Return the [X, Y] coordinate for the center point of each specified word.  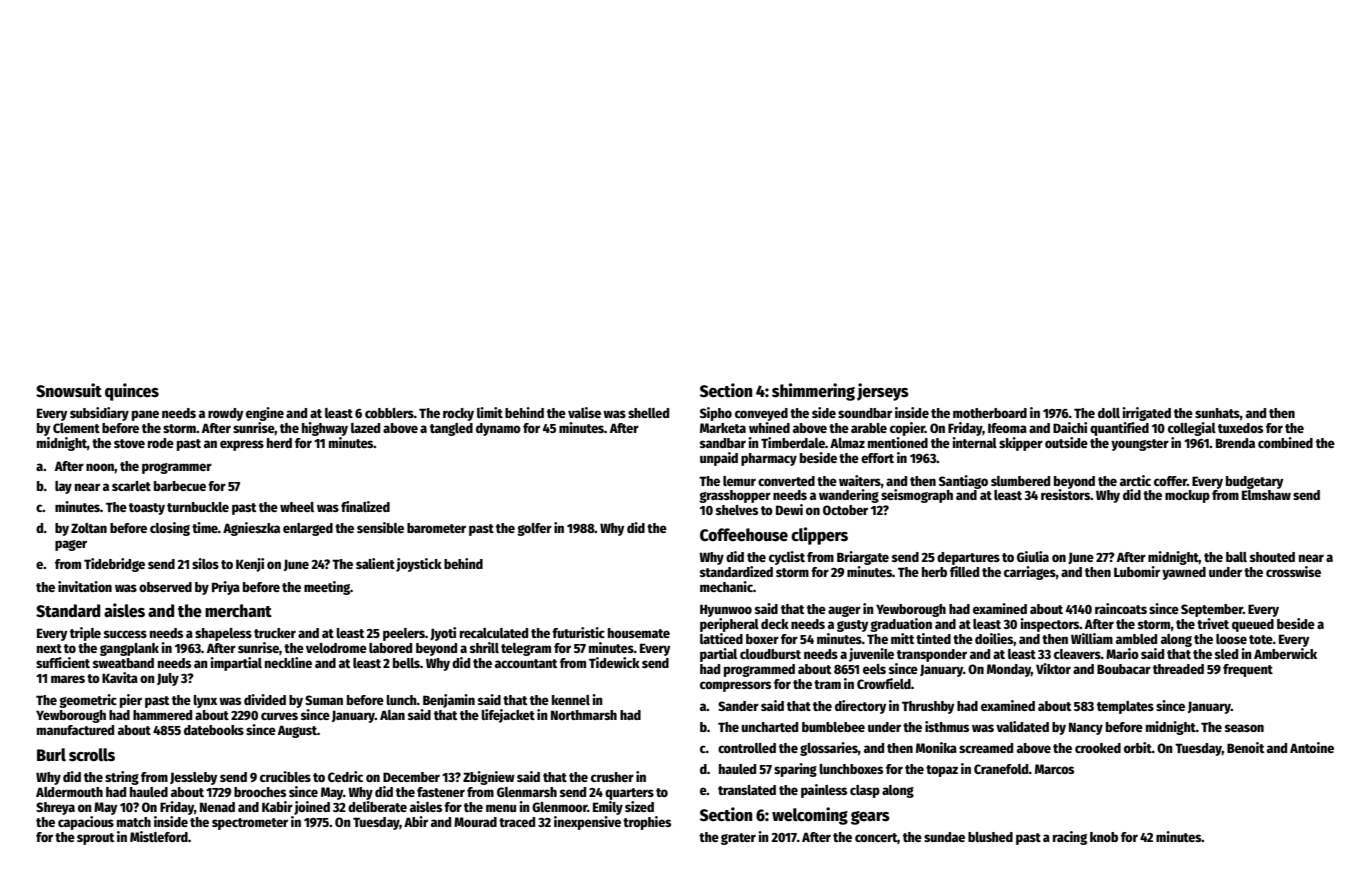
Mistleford [159, 836]
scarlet [131, 486]
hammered [162, 715]
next [49, 648]
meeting [327, 588]
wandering [849, 496]
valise [584, 412]
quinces [132, 392]
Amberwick [1285, 653]
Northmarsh [584, 715]
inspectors [1050, 625]
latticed [721, 638]
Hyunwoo [726, 610]
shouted [1272, 557]
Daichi [1070, 427]
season [1244, 728]
